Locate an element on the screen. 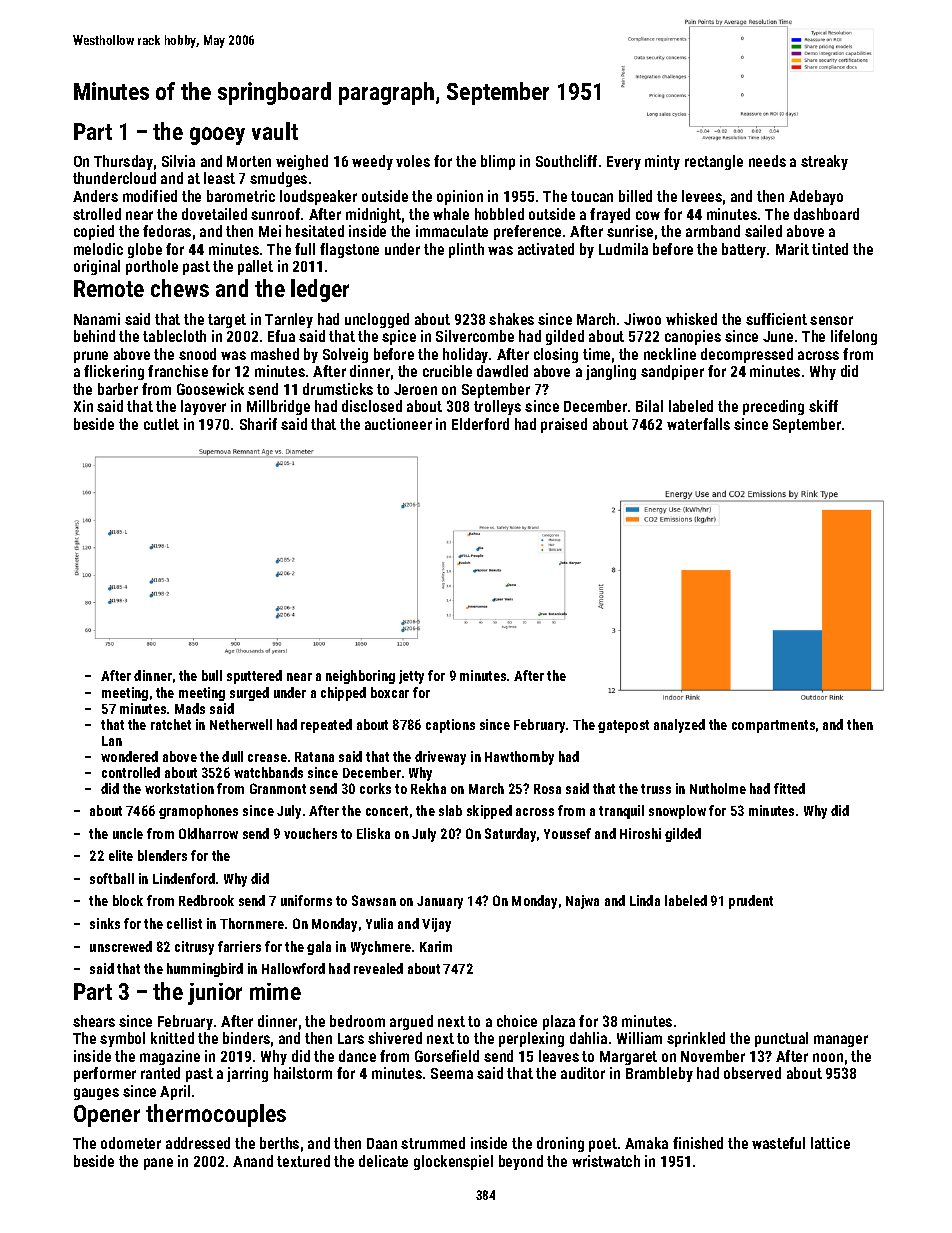 This screenshot has width=952, height=1233. manager is located at coordinates (841, 1041).
